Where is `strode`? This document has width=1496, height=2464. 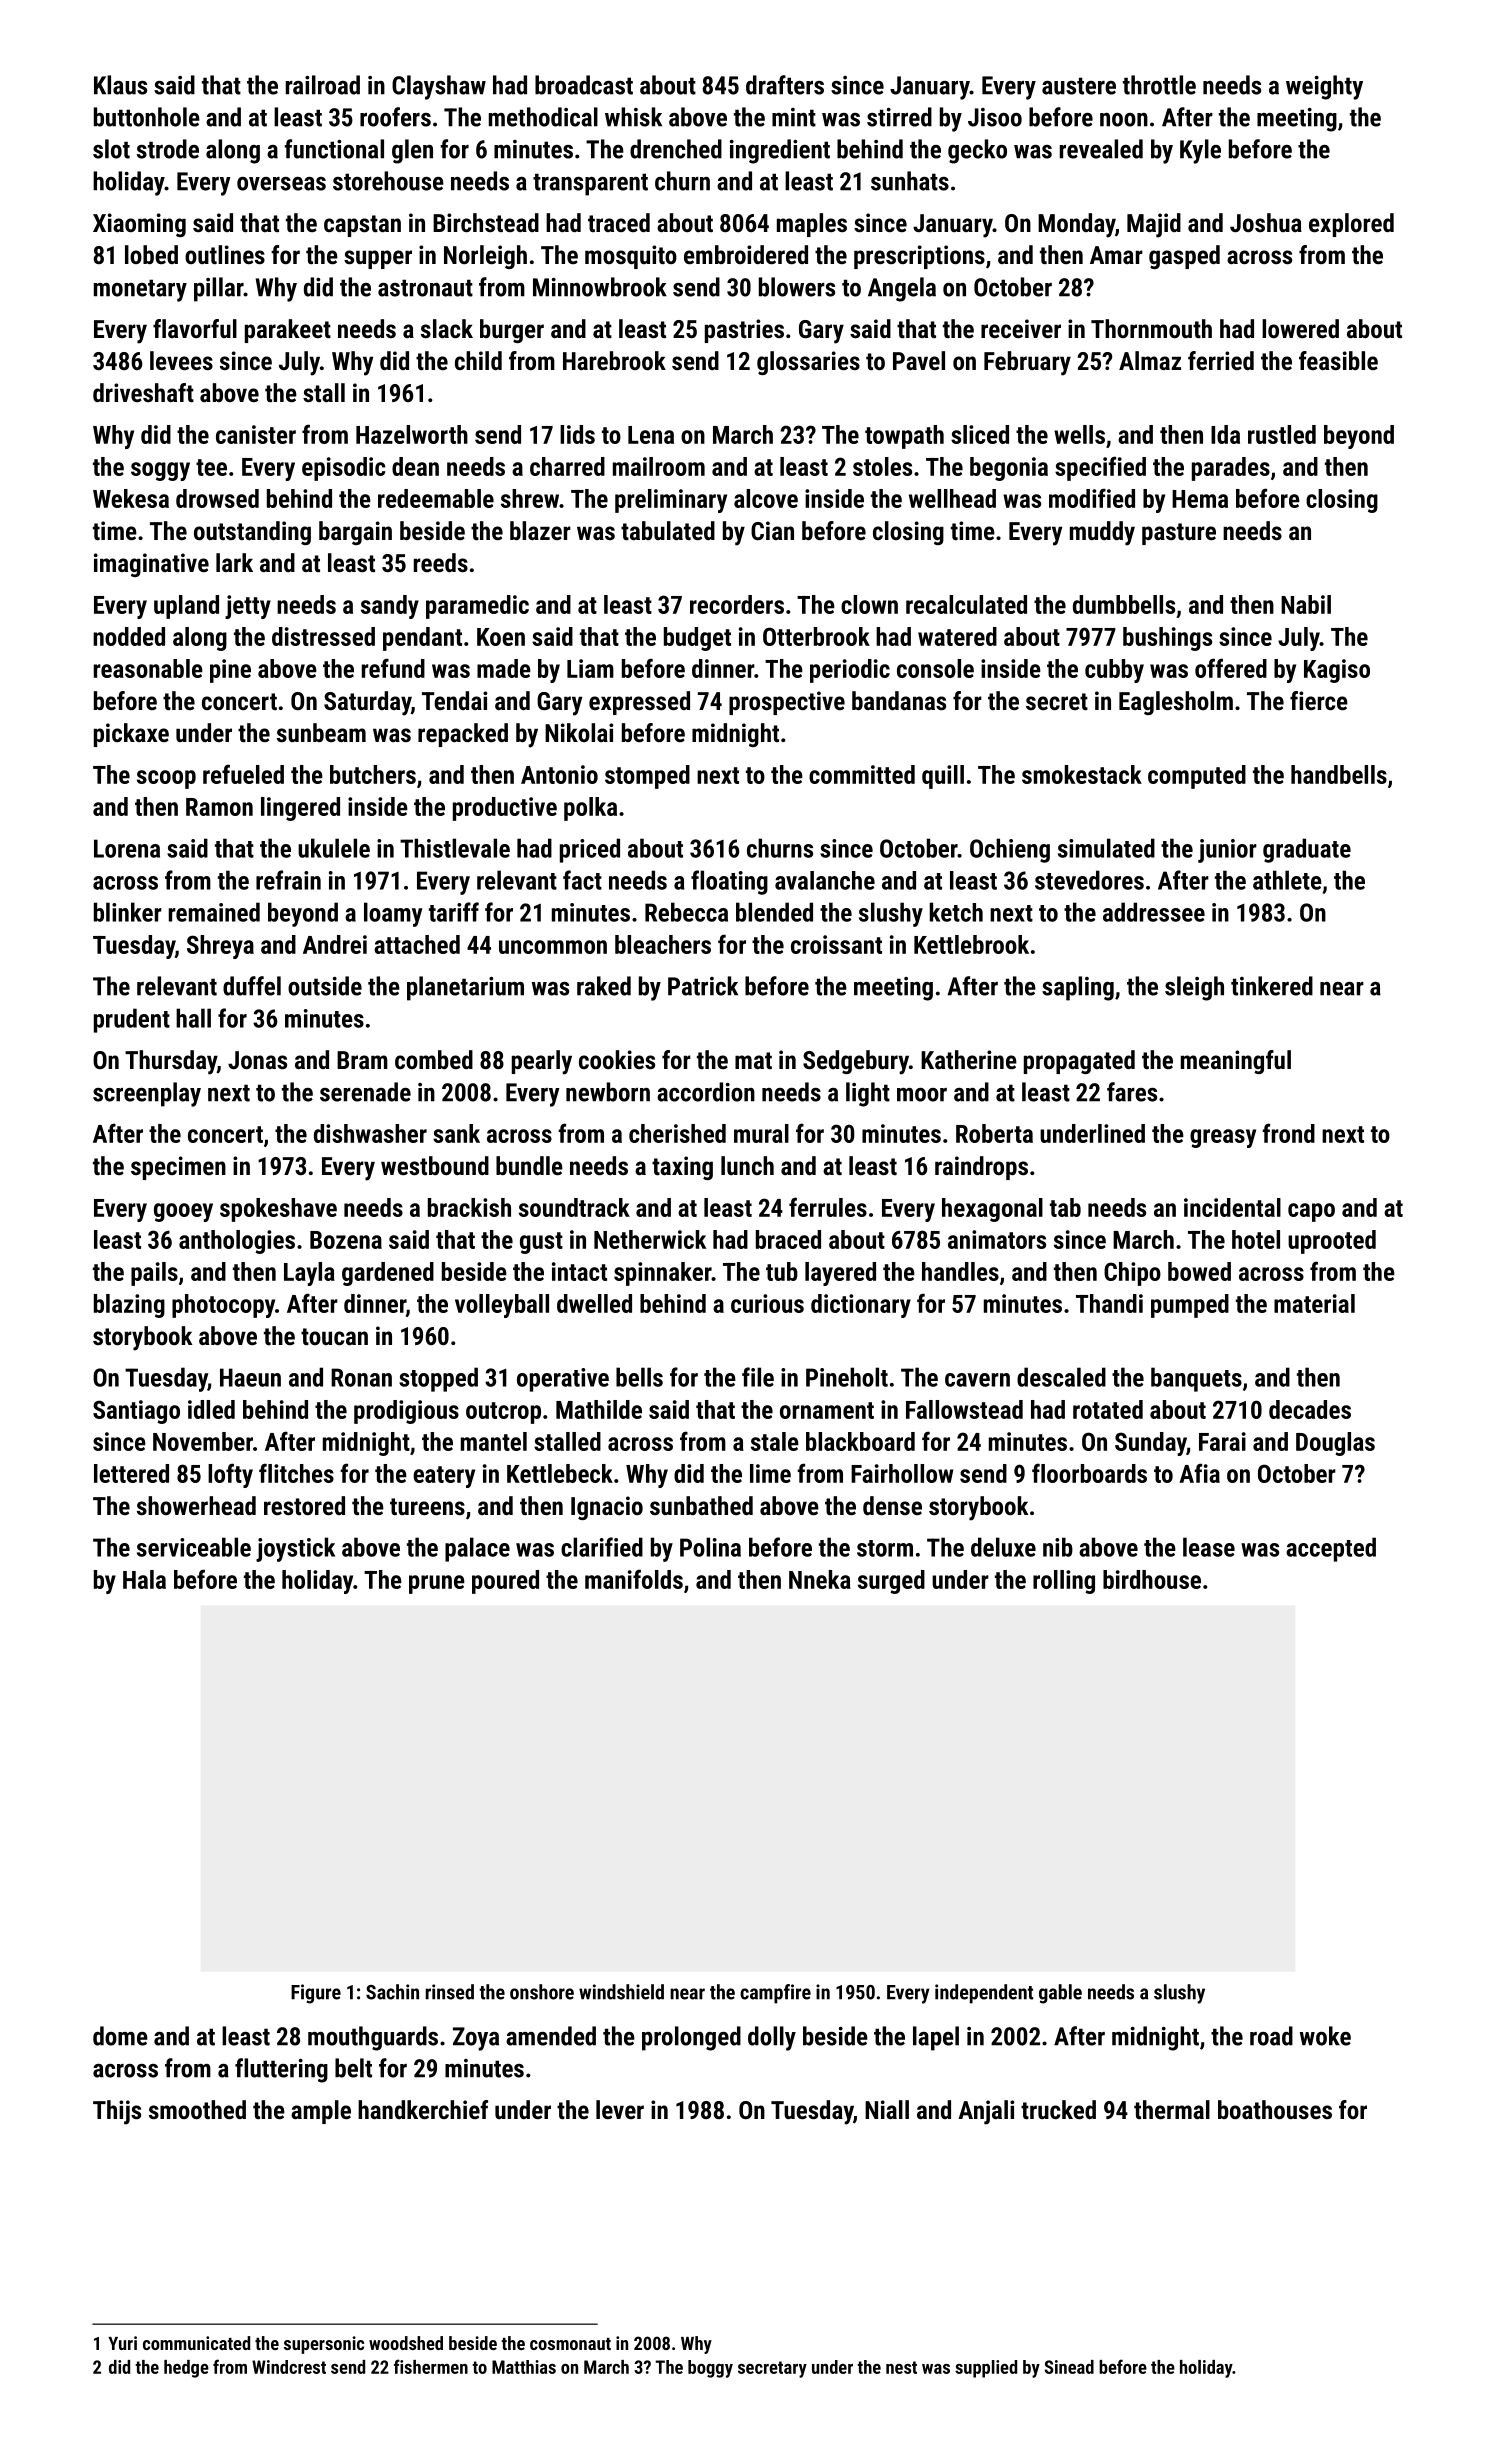 strode is located at coordinates (168, 149).
